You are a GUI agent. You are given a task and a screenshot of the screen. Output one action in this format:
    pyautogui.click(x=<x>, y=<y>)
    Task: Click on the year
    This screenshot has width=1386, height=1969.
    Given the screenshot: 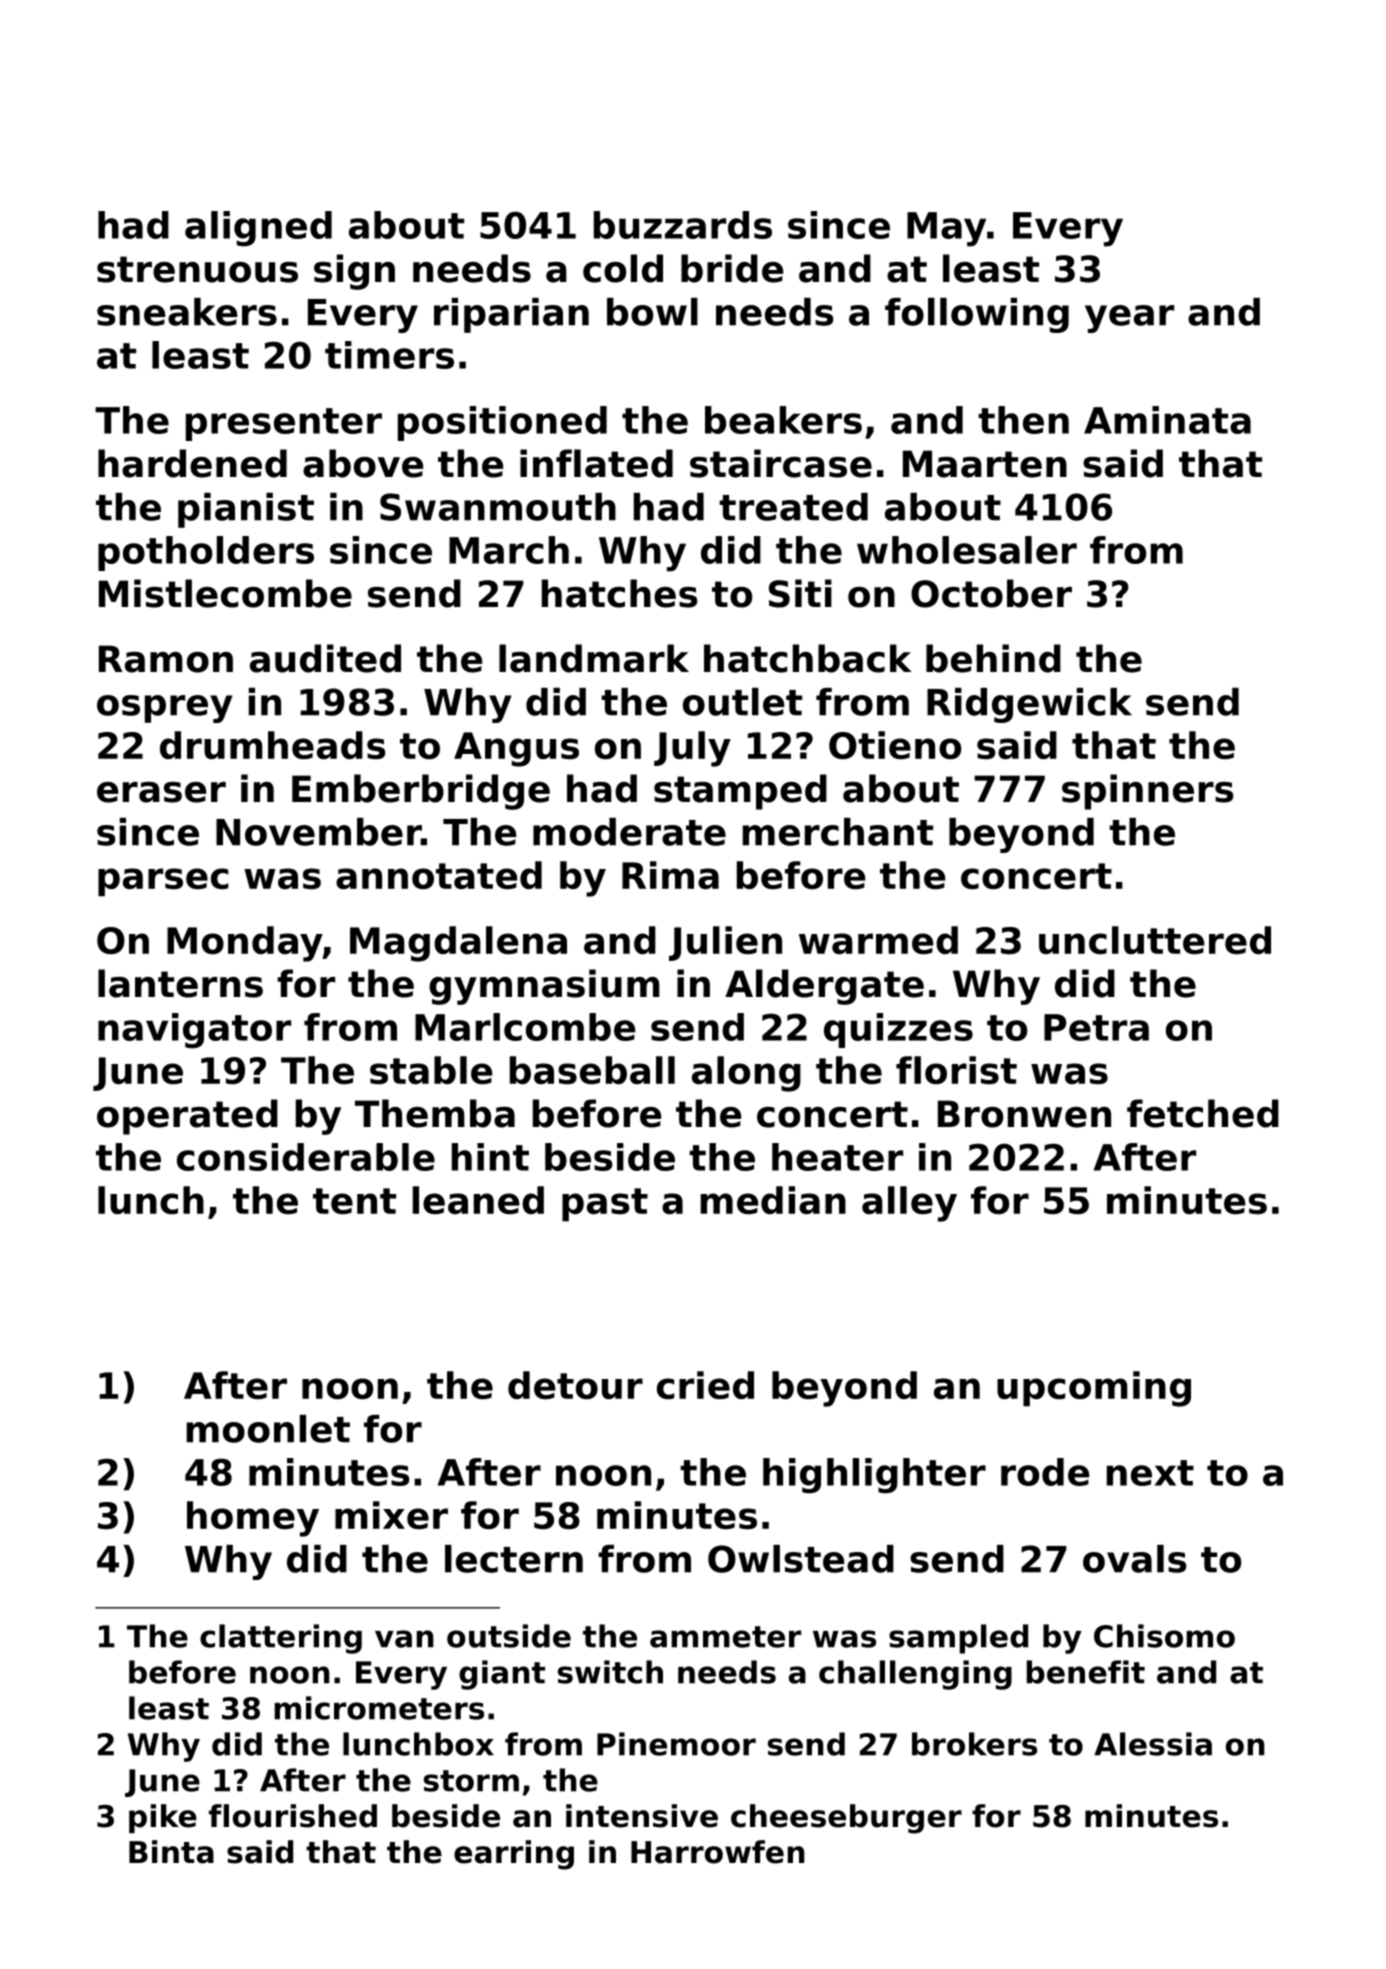 What is the action you would take?
    pyautogui.click(x=1129, y=319)
